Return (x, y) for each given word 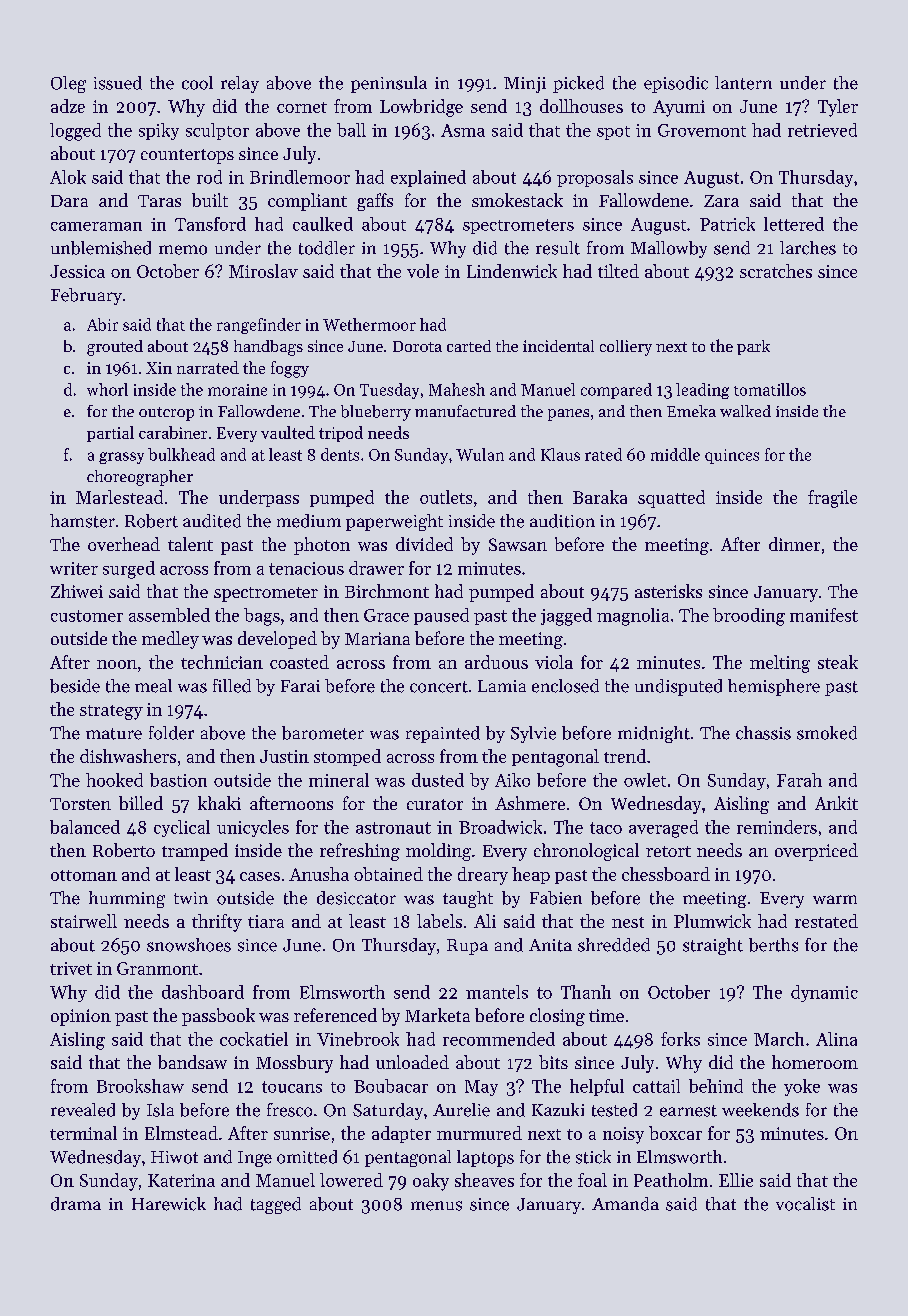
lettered (794, 224)
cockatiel (254, 1039)
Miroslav (263, 271)
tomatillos (770, 389)
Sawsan (518, 544)
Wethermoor (369, 324)
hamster (82, 521)
